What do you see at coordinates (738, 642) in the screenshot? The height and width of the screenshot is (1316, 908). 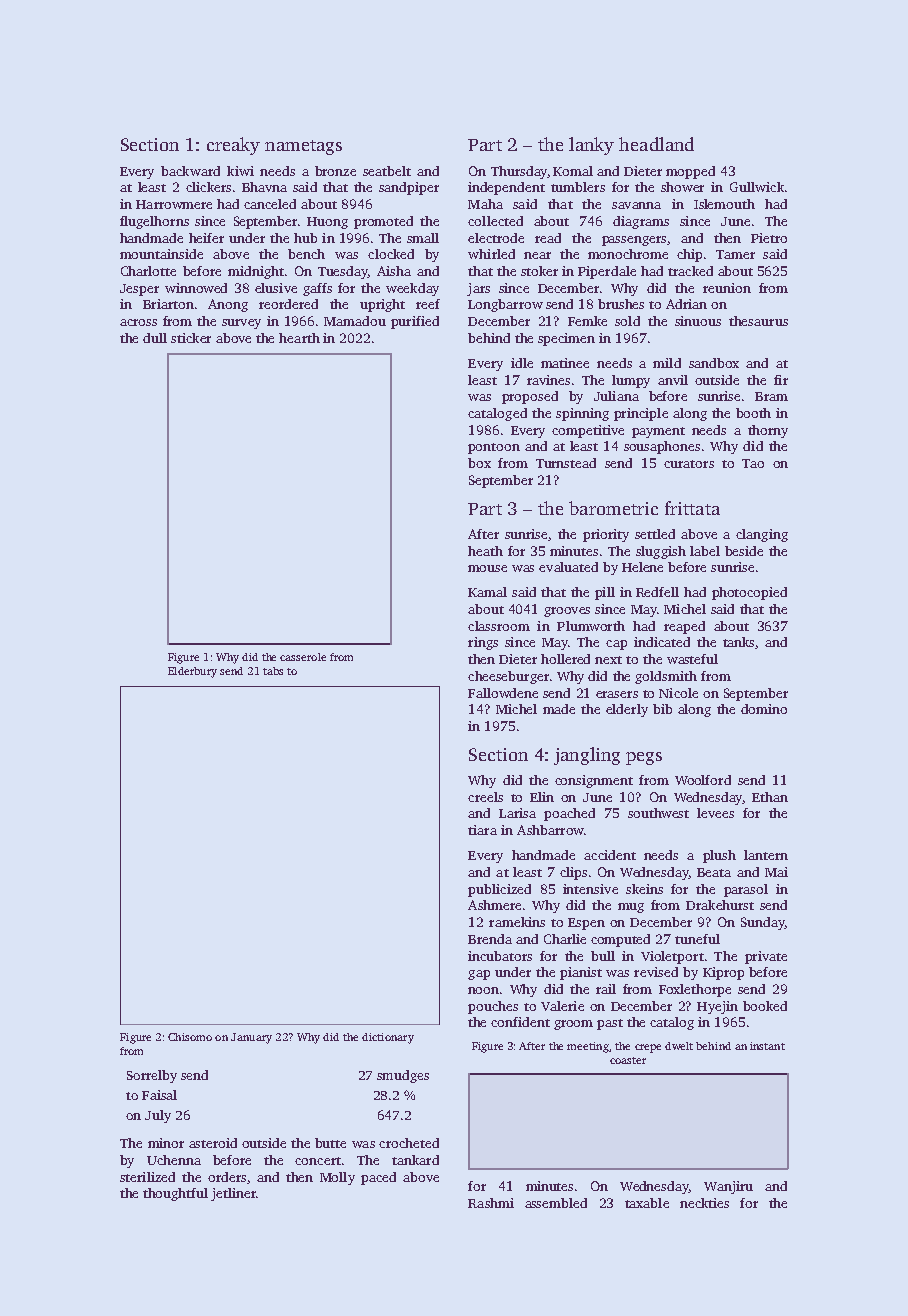 I see `tanks` at bounding box center [738, 642].
